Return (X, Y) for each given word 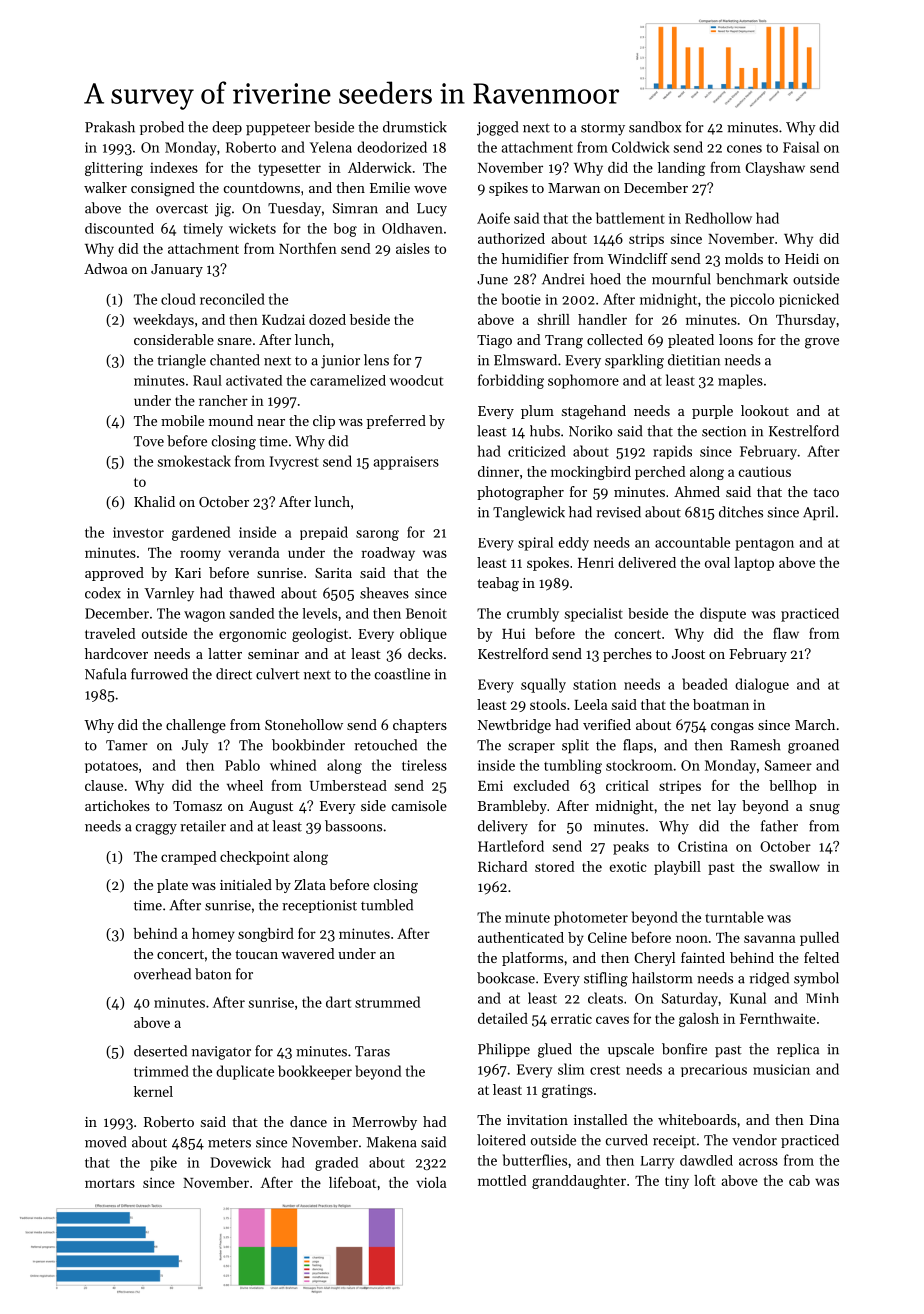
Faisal (801, 147)
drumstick (415, 127)
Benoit (426, 613)
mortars (110, 1183)
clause (104, 785)
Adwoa (105, 268)
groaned (813, 746)
